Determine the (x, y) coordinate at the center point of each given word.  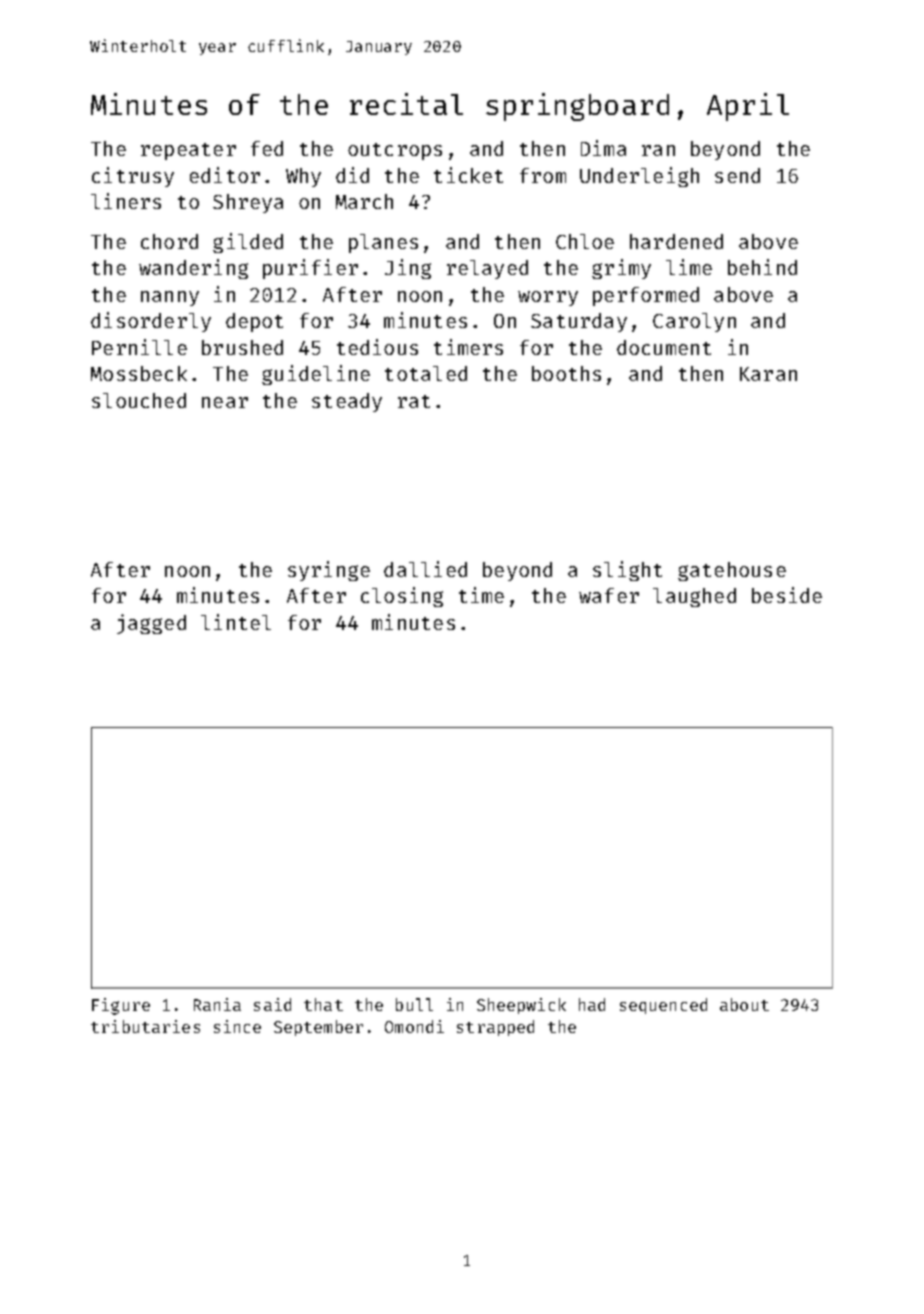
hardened (676, 241)
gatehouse (732, 571)
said (272, 1004)
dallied (425, 569)
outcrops (395, 151)
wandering (193, 269)
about (744, 1004)
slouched (139, 400)
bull (414, 1004)
